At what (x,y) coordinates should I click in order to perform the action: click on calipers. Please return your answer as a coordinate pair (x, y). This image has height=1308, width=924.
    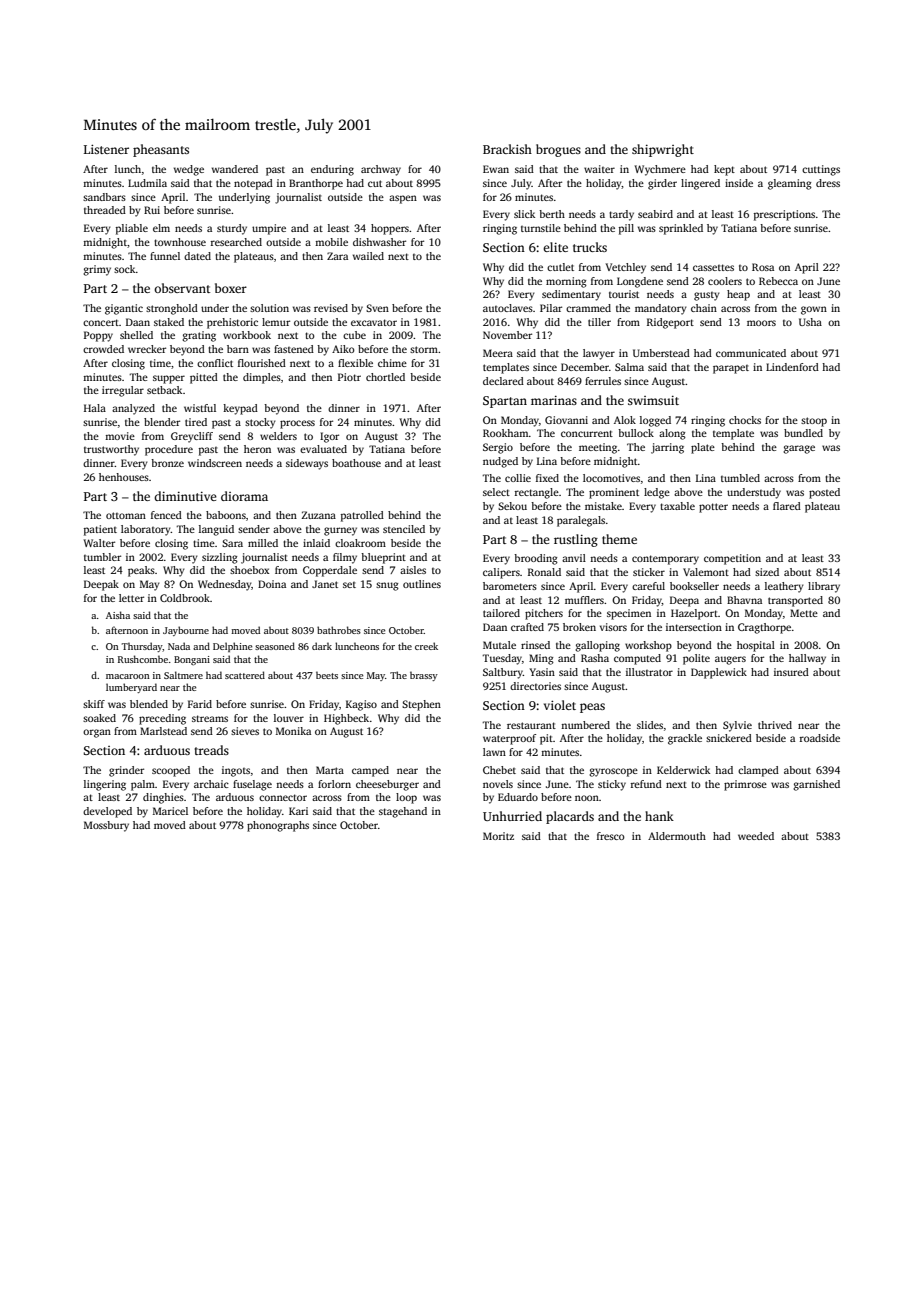
    Looking at the image, I should click on (501, 573).
